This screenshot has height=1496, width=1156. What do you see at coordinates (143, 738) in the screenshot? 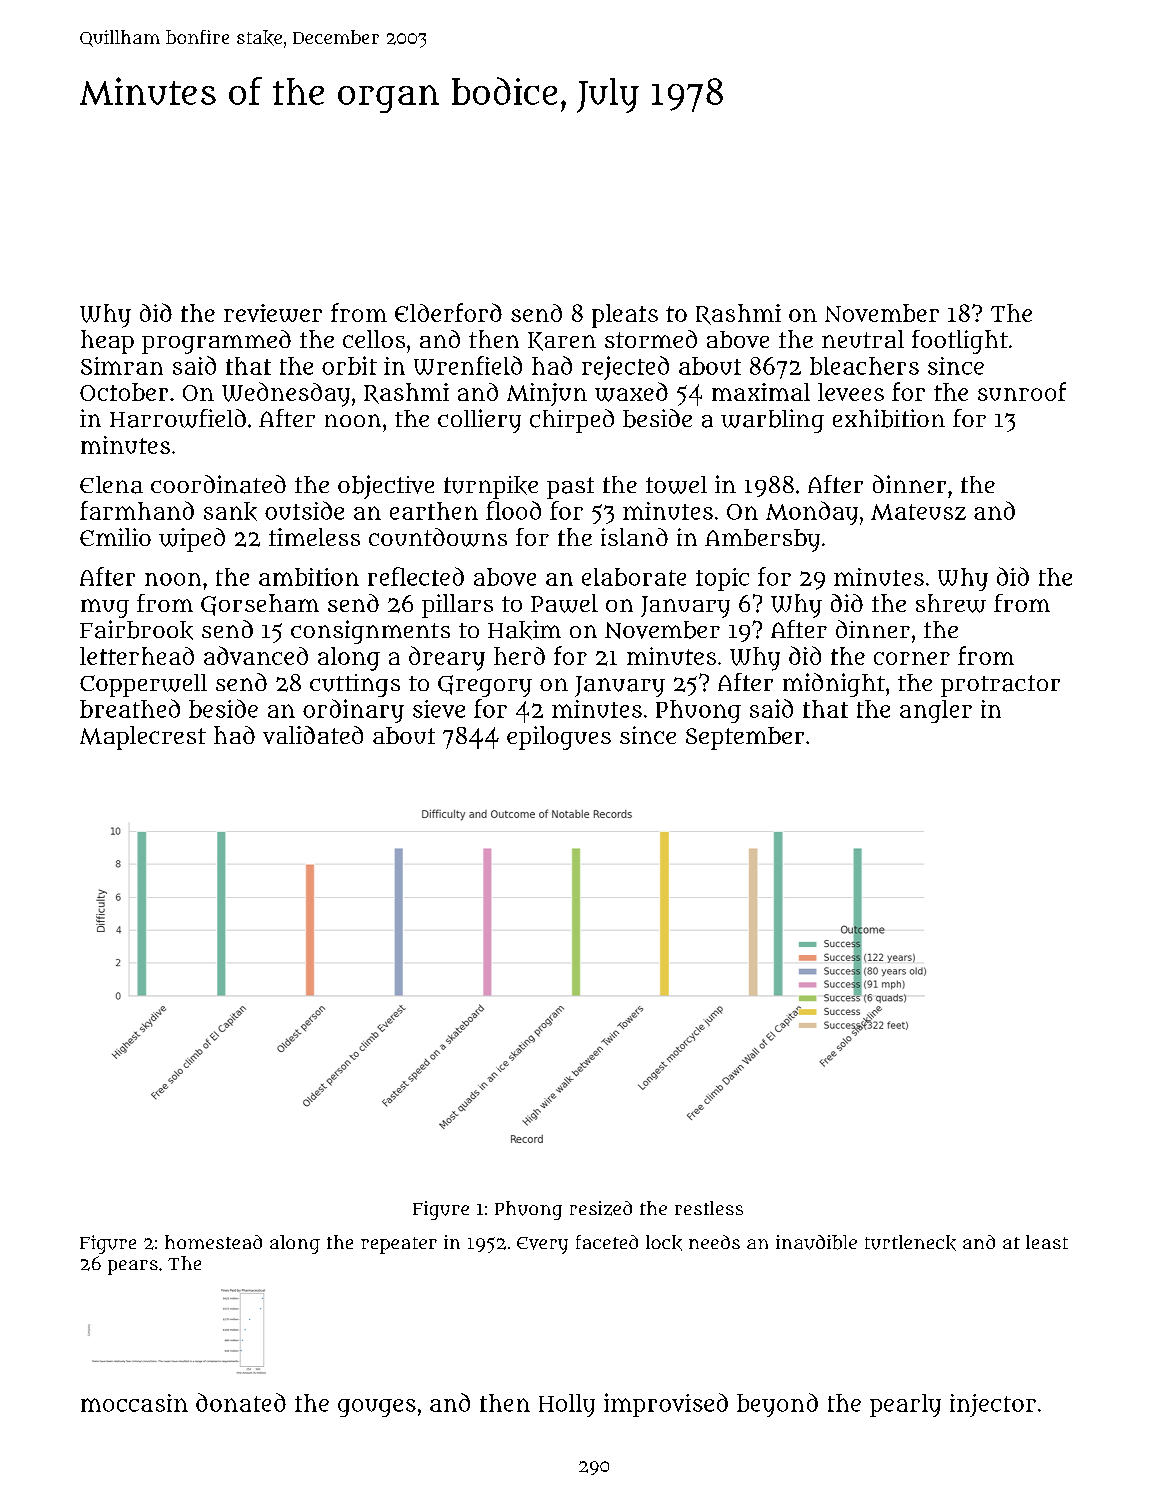
I see `Maplecrest` at bounding box center [143, 738].
